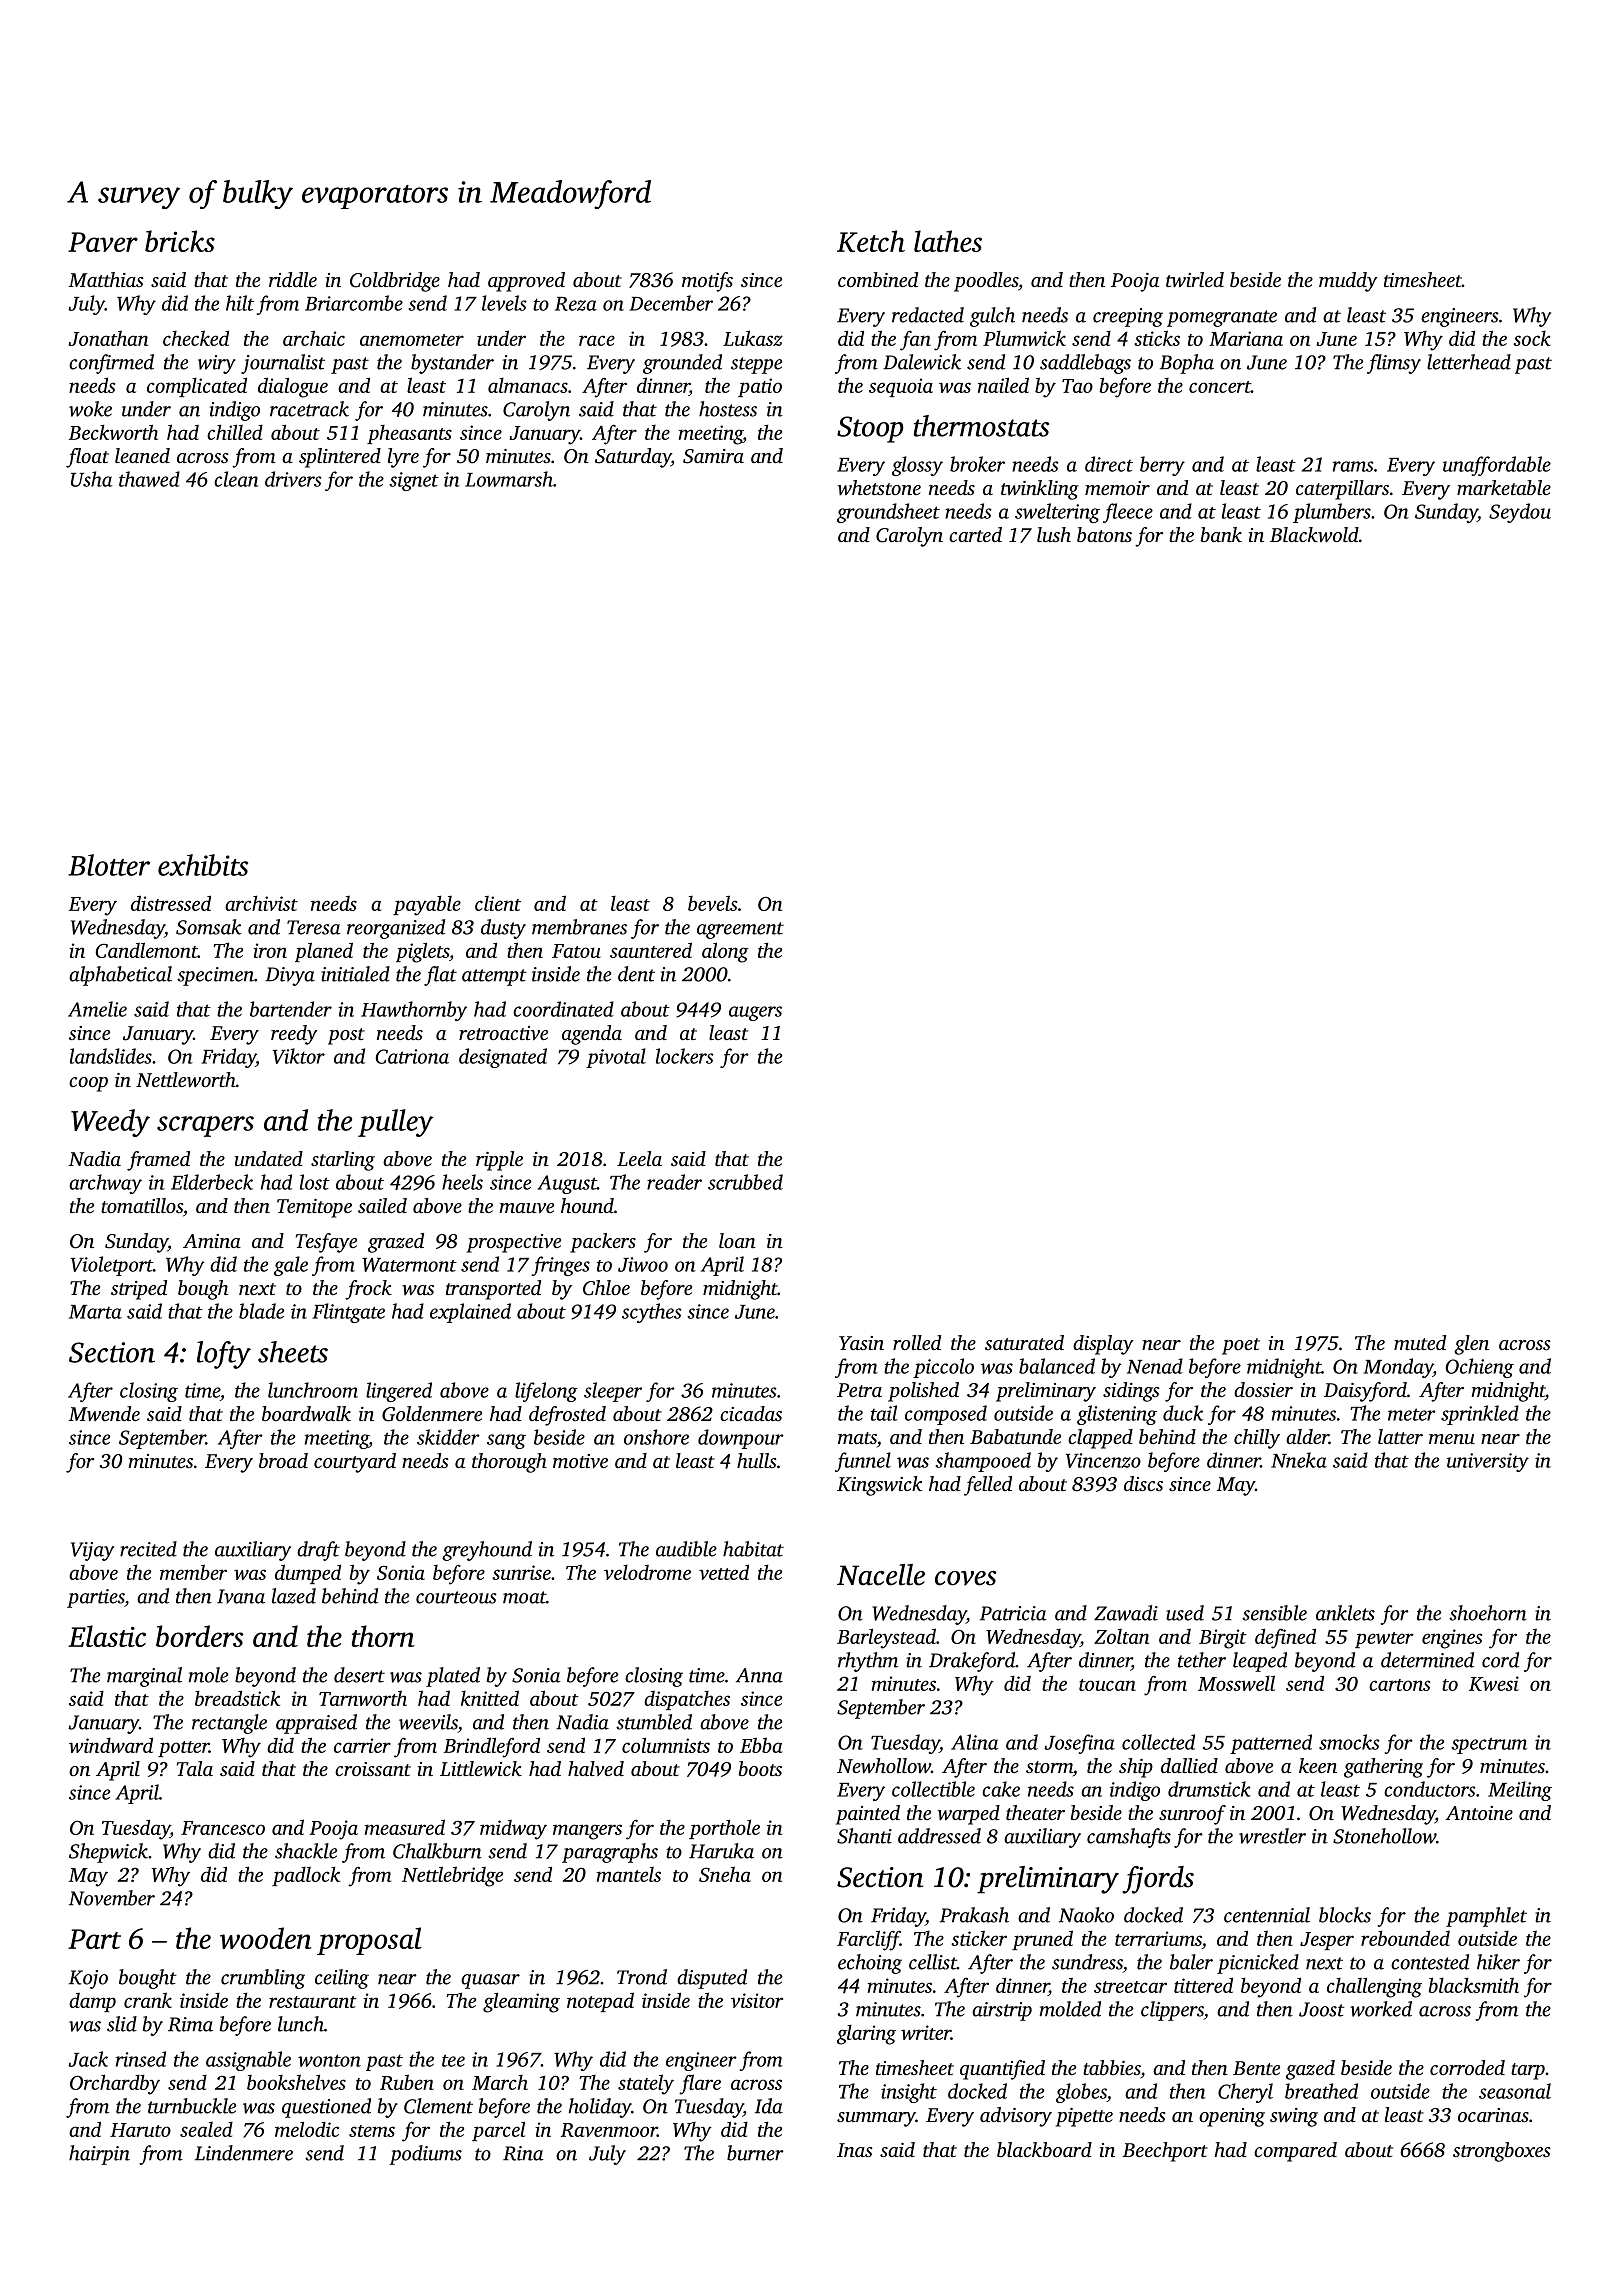 This document has height=2292, width=1620. Describe the element at coordinates (193, 1572) in the document. I see `member` at that location.
